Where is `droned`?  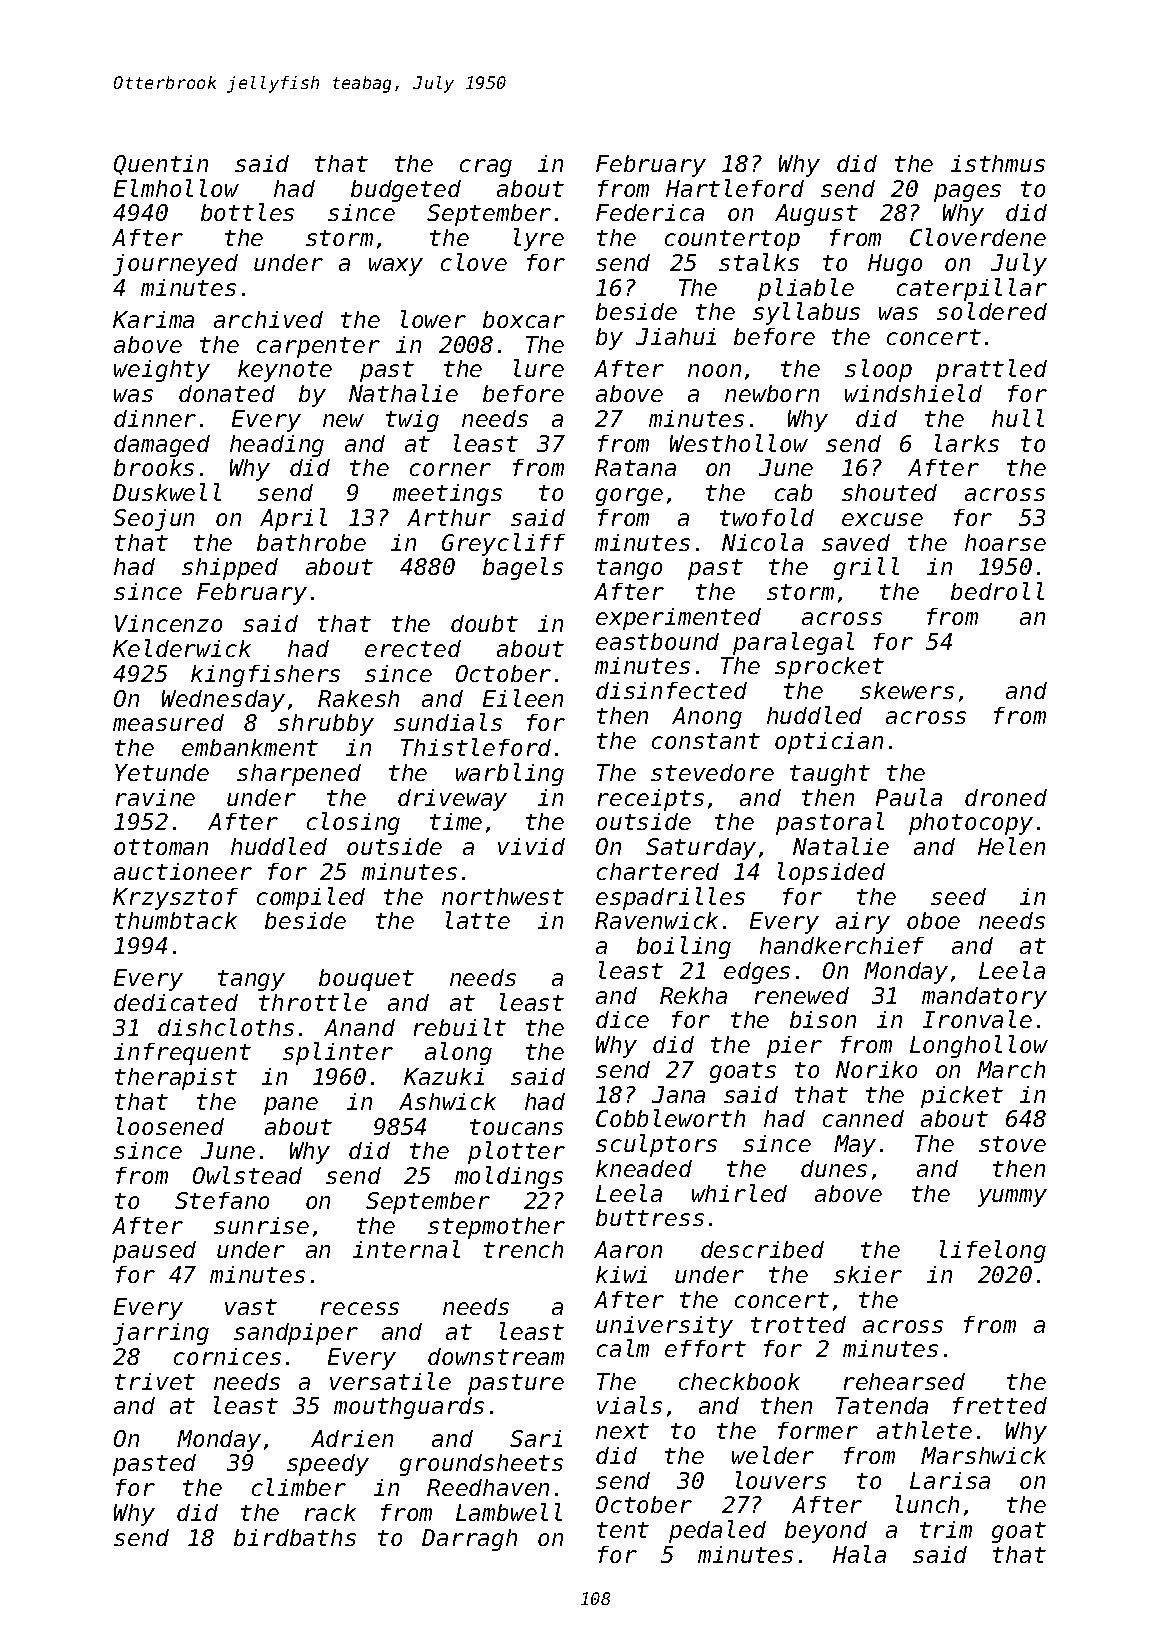
droned is located at coordinates (1006, 797).
